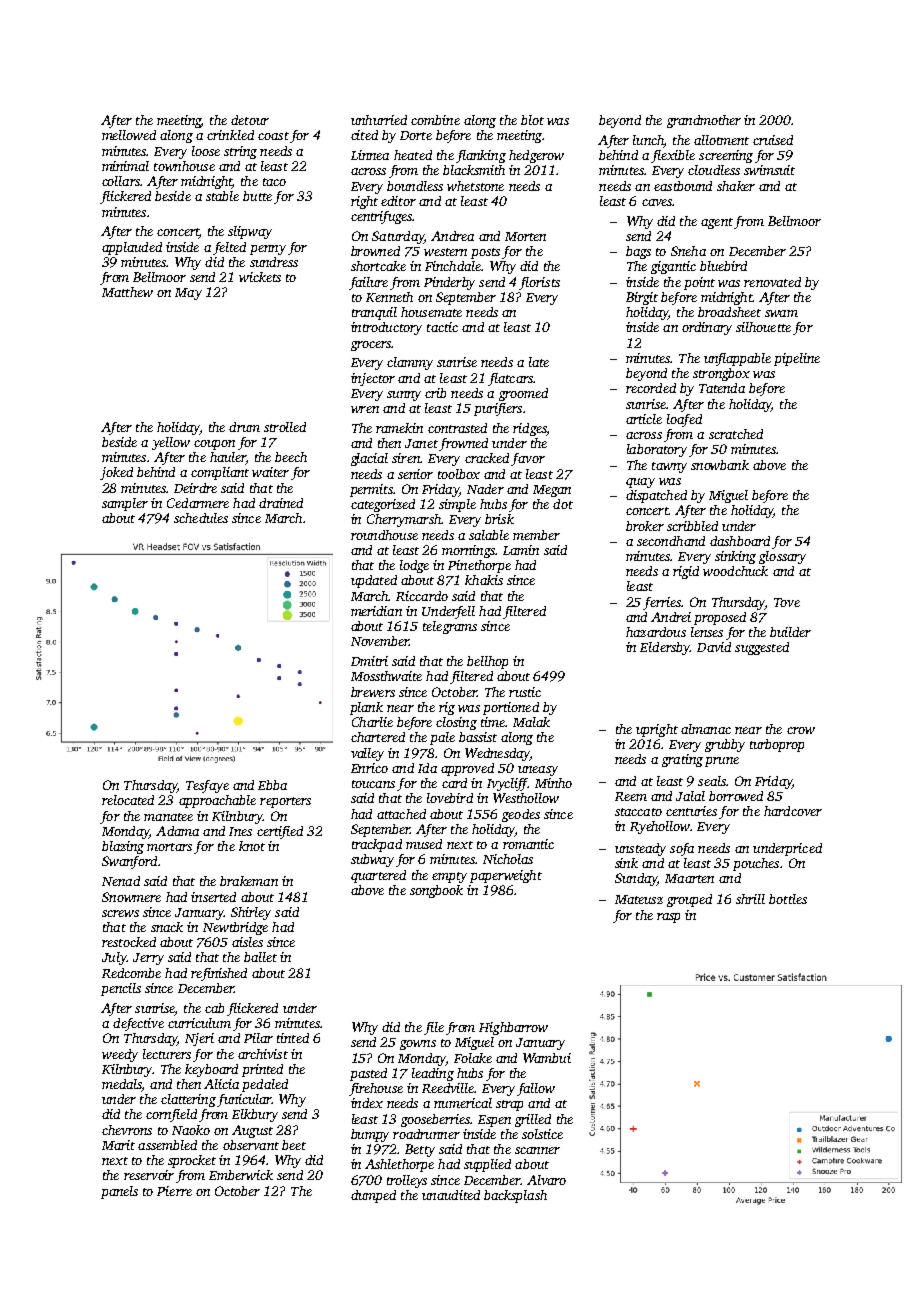 The height and width of the screenshot is (1308, 924). Describe the element at coordinates (228, 458) in the screenshot. I see `hauler` at that location.
